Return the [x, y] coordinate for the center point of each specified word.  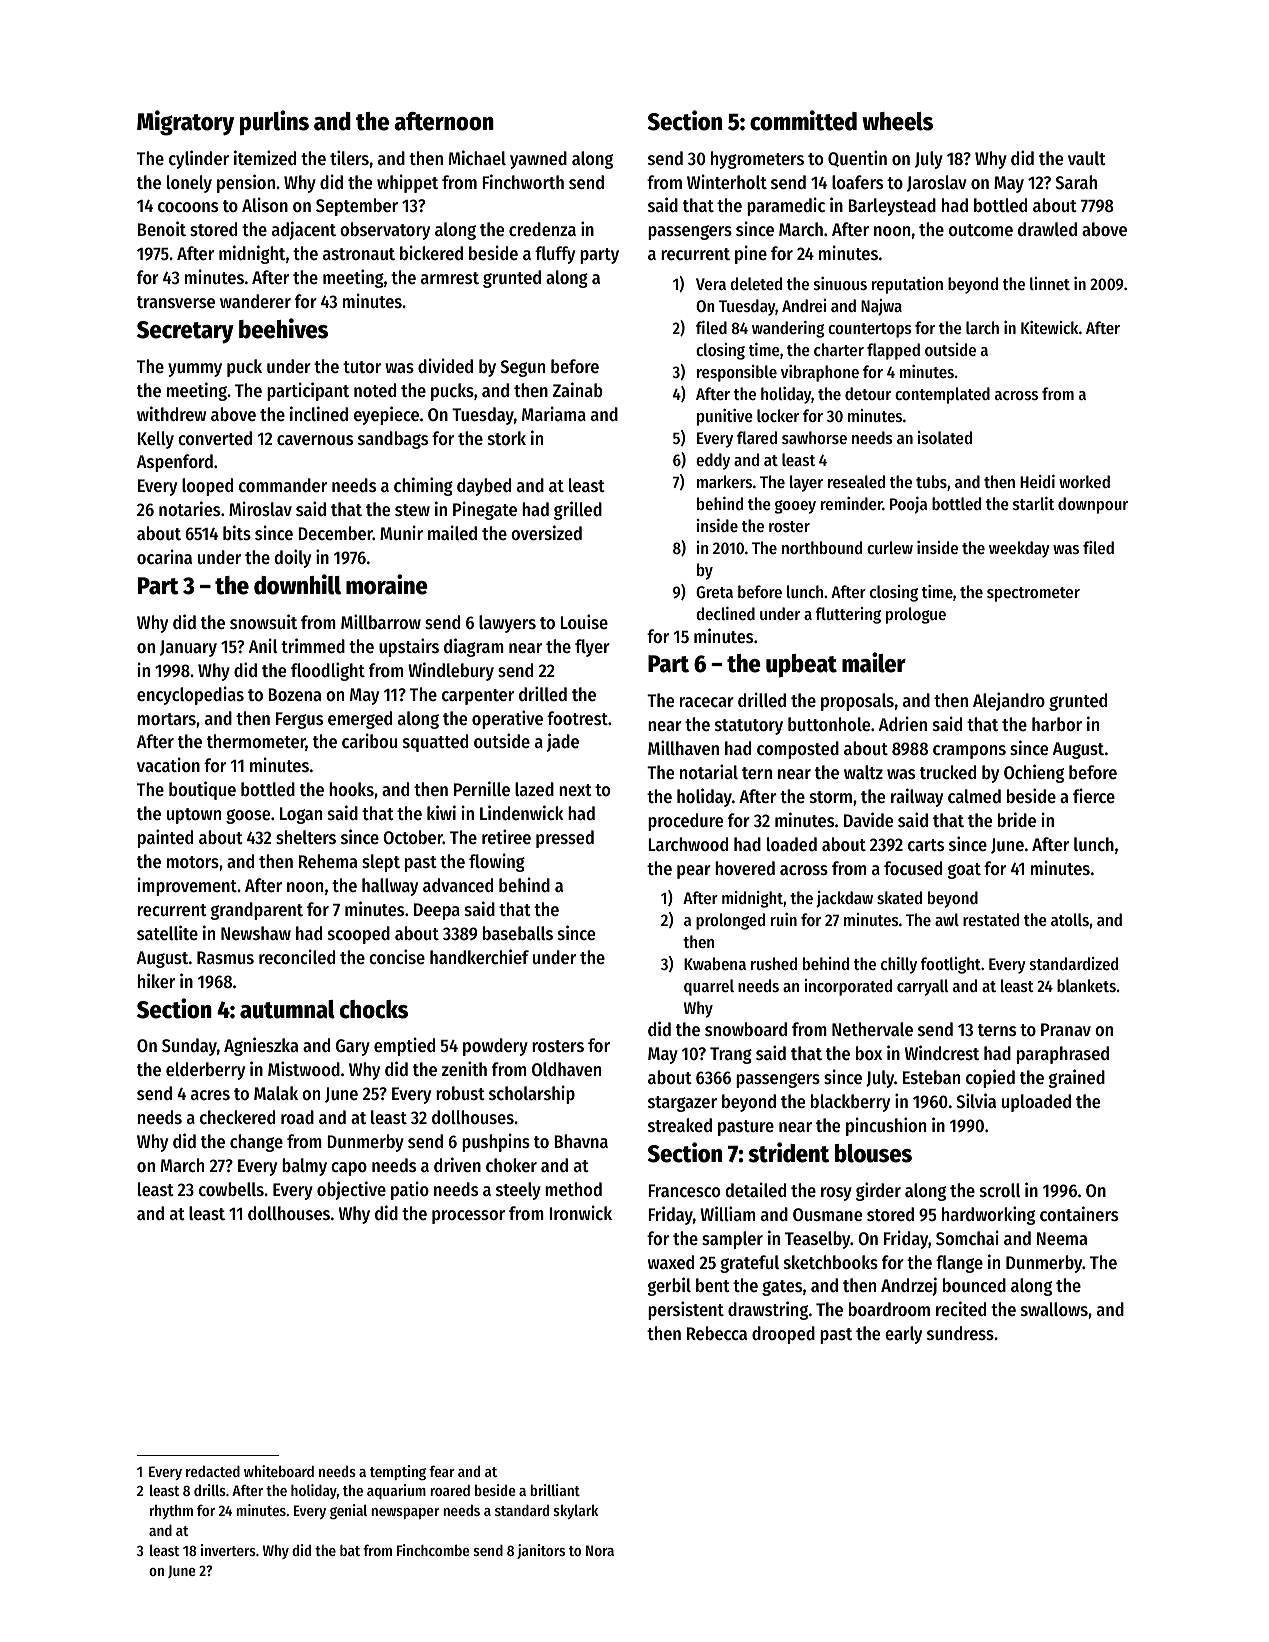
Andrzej [909, 1286]
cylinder [199, 159]
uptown [194, 816]
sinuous [840, 283]
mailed [452, 532]
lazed [534, 789]
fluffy [555, 255]
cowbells [231, 1189]
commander [283, 485]
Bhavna [581, 1141]
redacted [213, 1471]
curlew [890, 547]
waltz [863, 772]
